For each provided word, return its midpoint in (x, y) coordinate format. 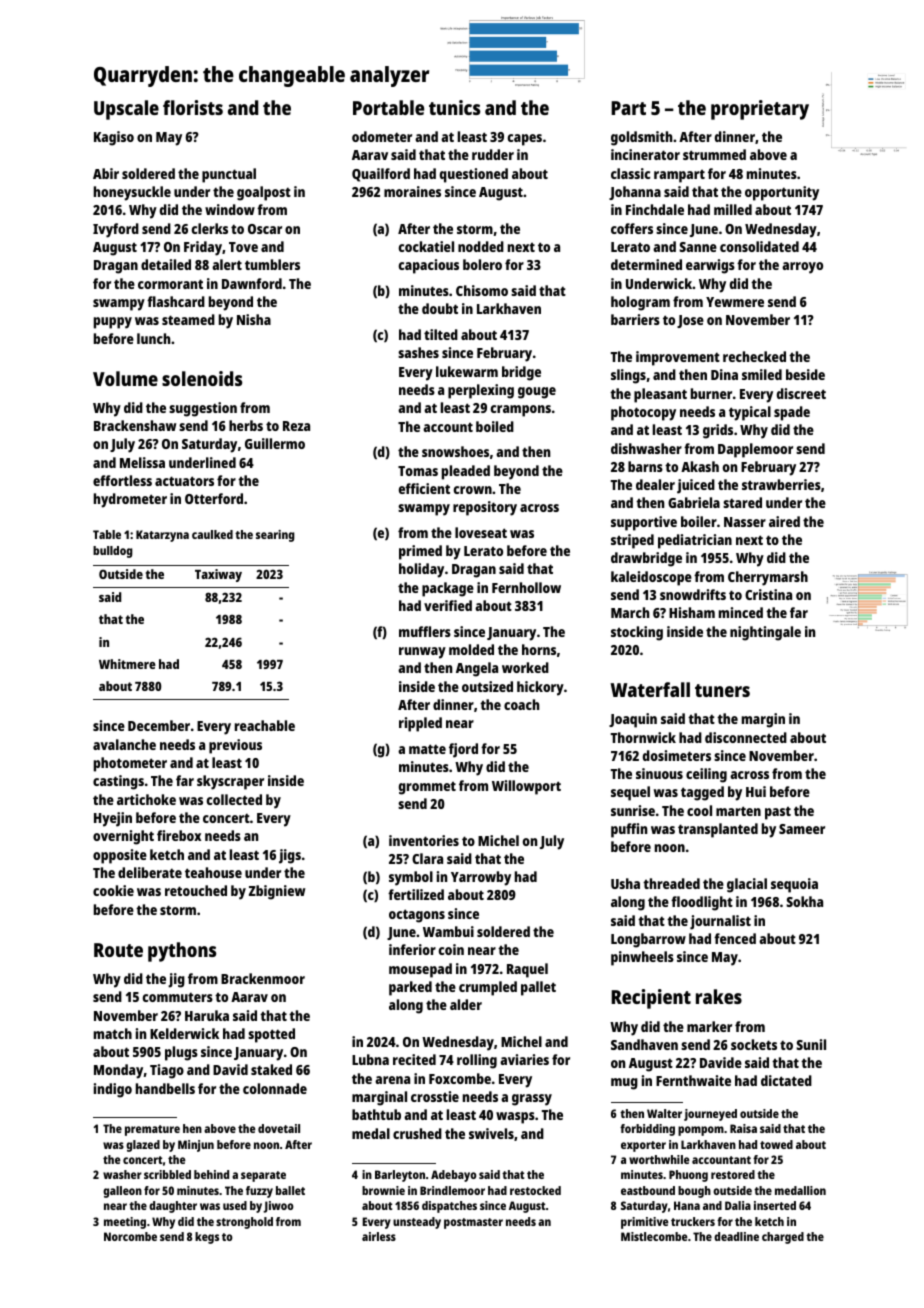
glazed (143, 1146)
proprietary (760, 110)
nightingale (765, 633)
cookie (113, 890)
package (448, 589)
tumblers (272, 264)
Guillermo (275, 443)
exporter (643, 1146)
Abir (106, 173)
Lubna (370, 1059)
